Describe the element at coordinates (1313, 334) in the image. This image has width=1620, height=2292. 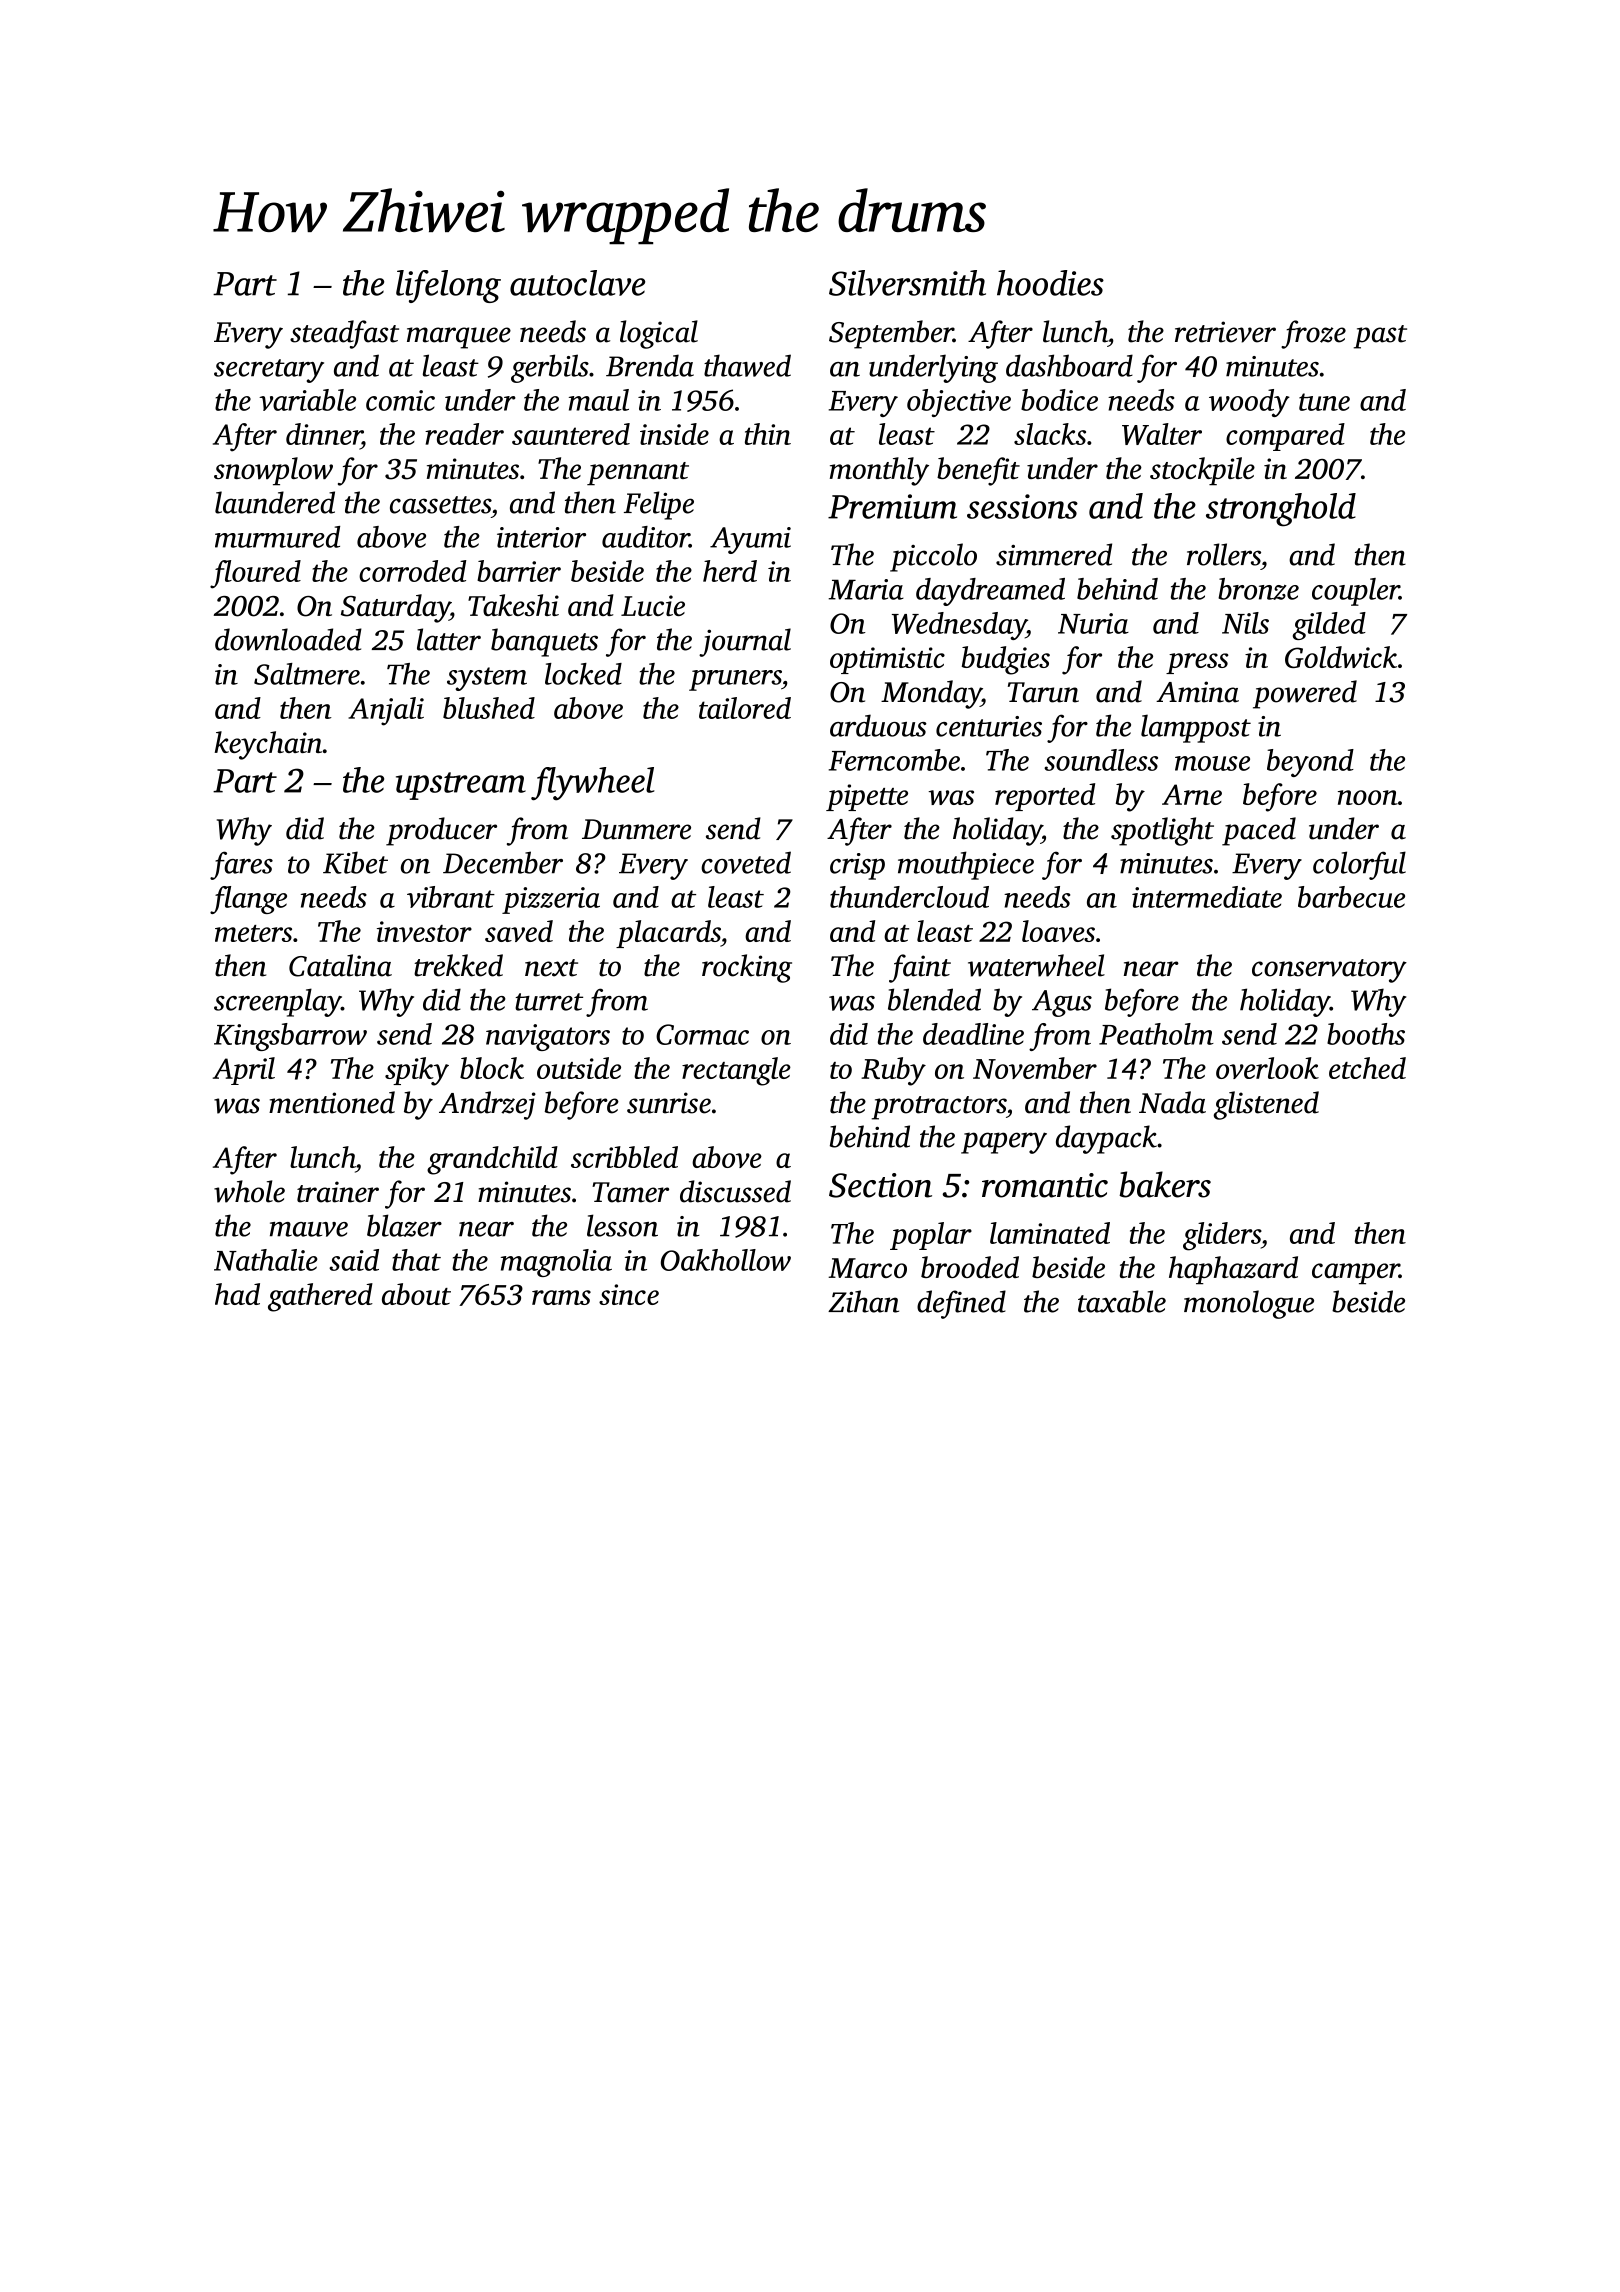
I see `froze` at that location.
